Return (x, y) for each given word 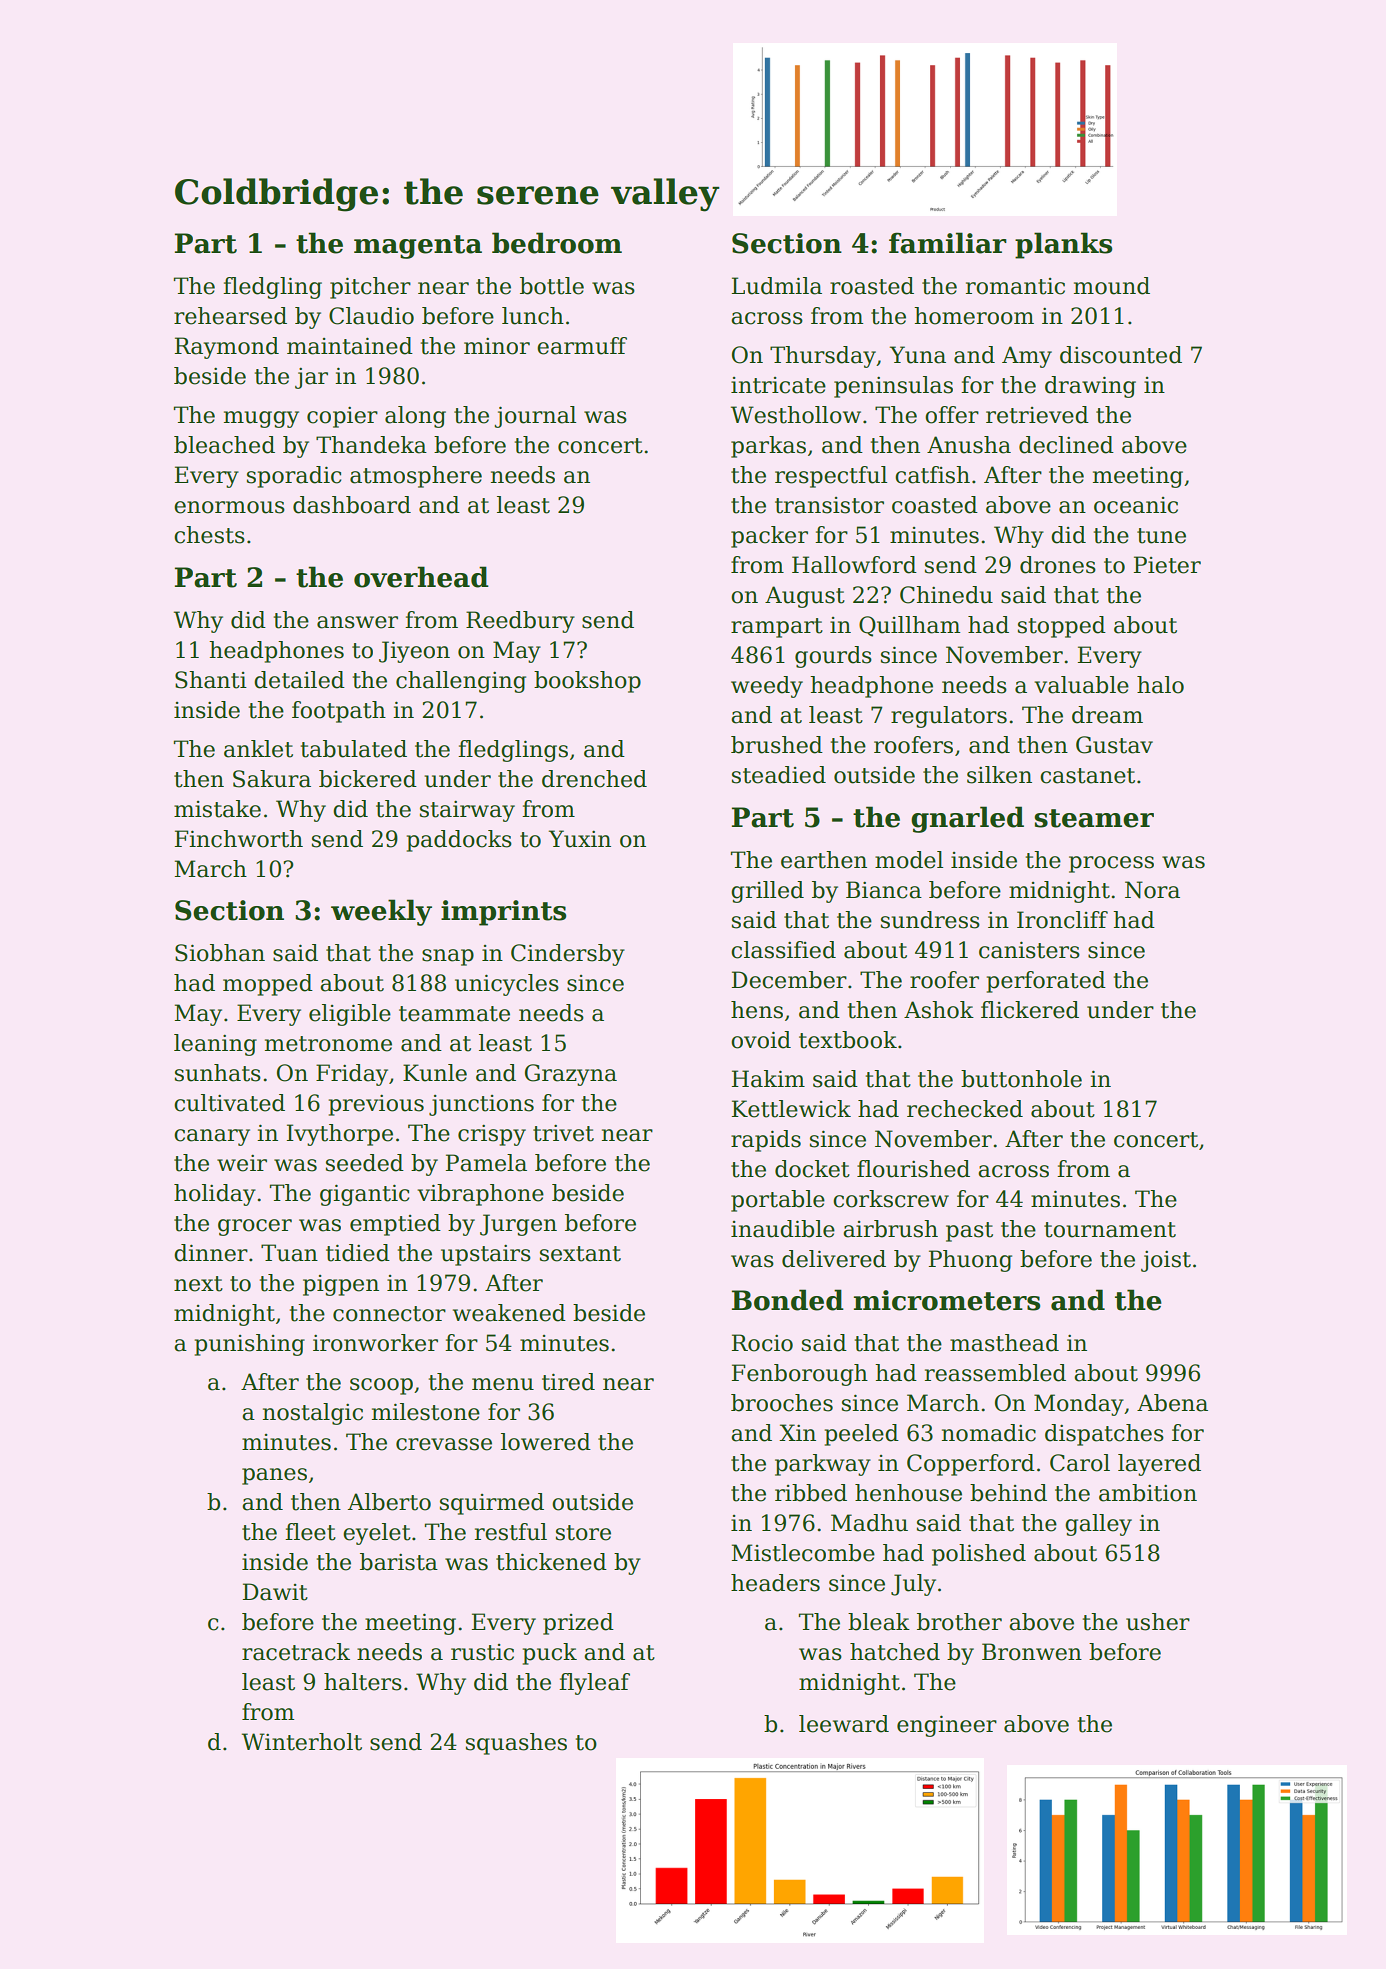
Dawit (275, 1592)
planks (1063, 245)
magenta (418, 247)
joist (1166, 1261)
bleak (879, 1622)
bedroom (557, 243)
